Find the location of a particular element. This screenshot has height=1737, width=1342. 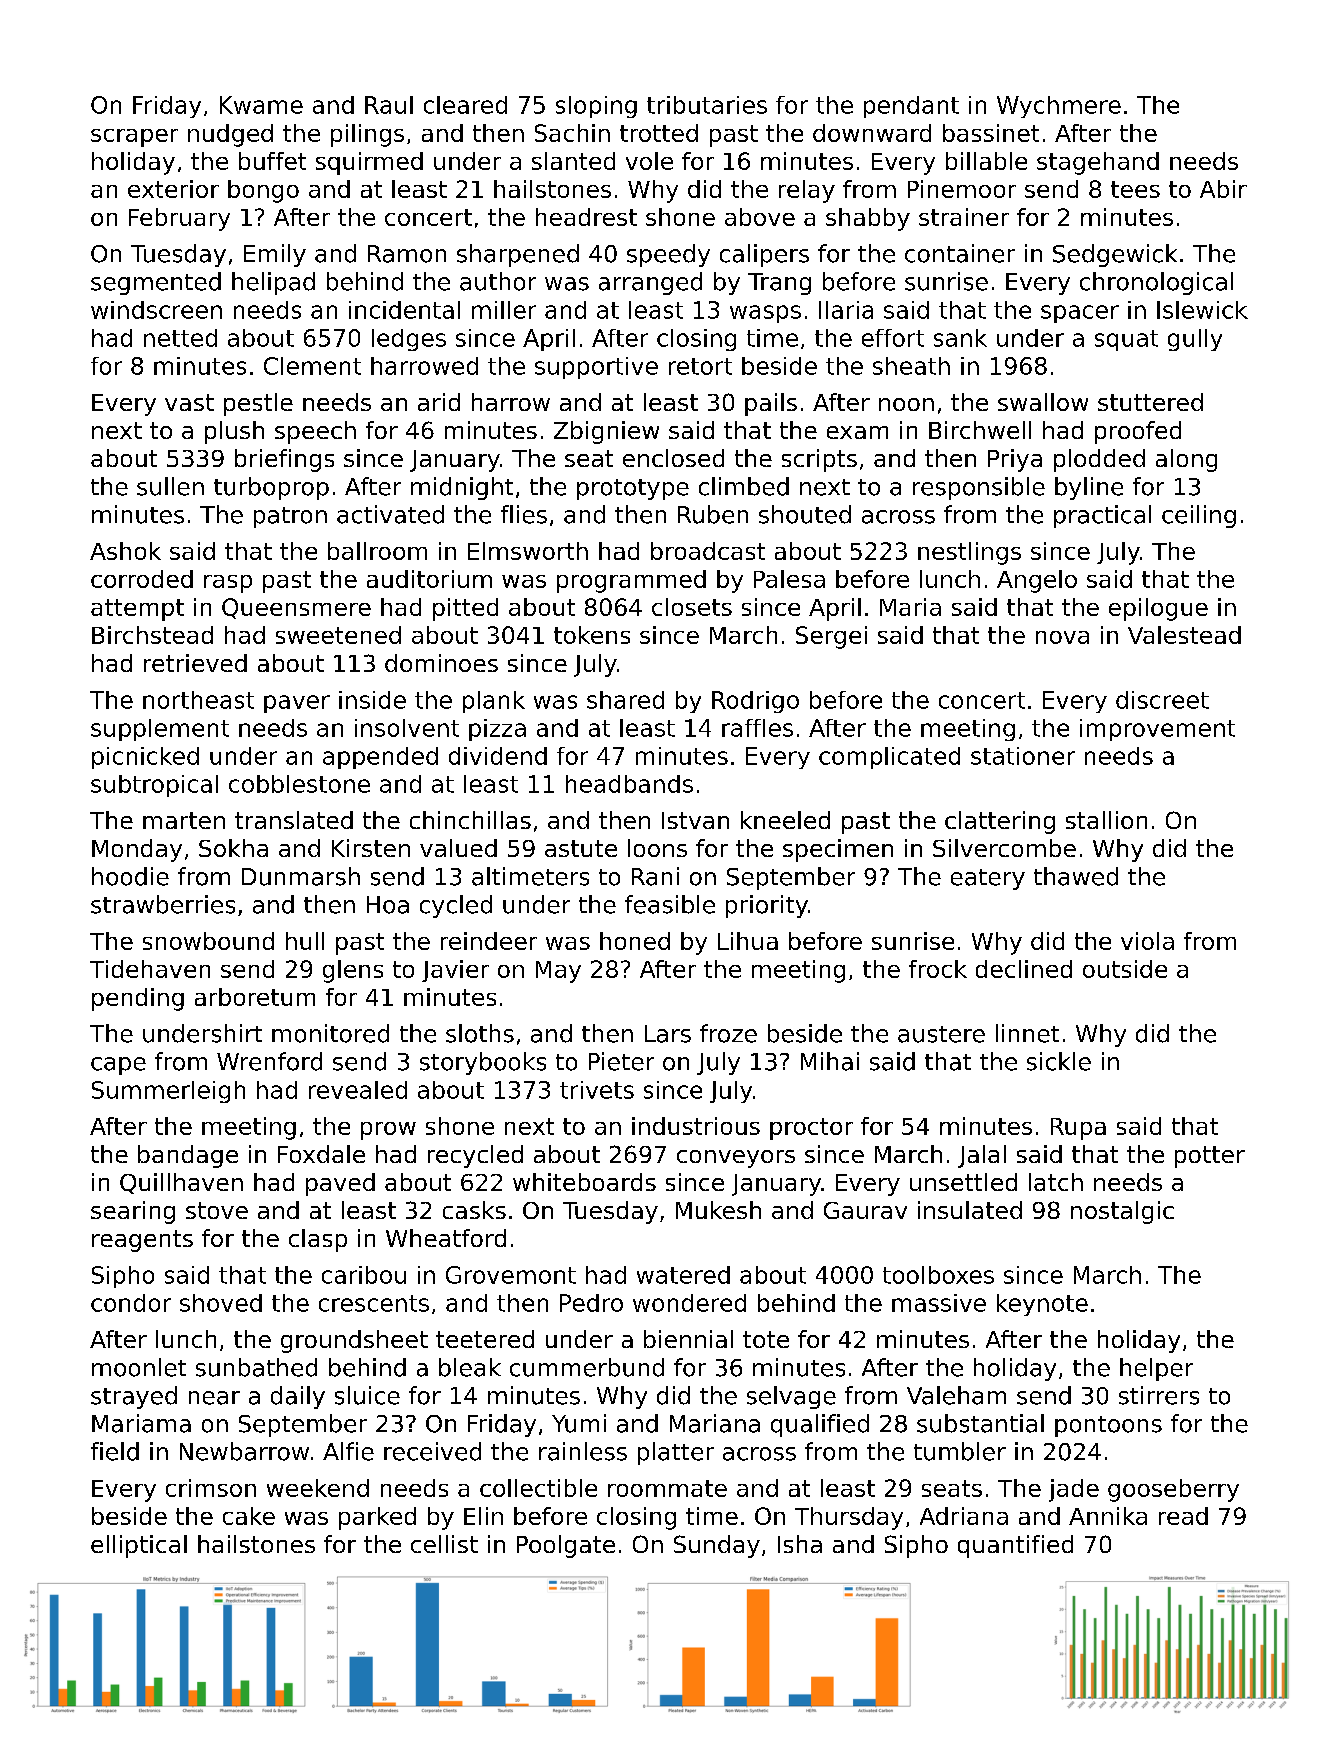

Poolgate is located at coordinates (566, 1546).
